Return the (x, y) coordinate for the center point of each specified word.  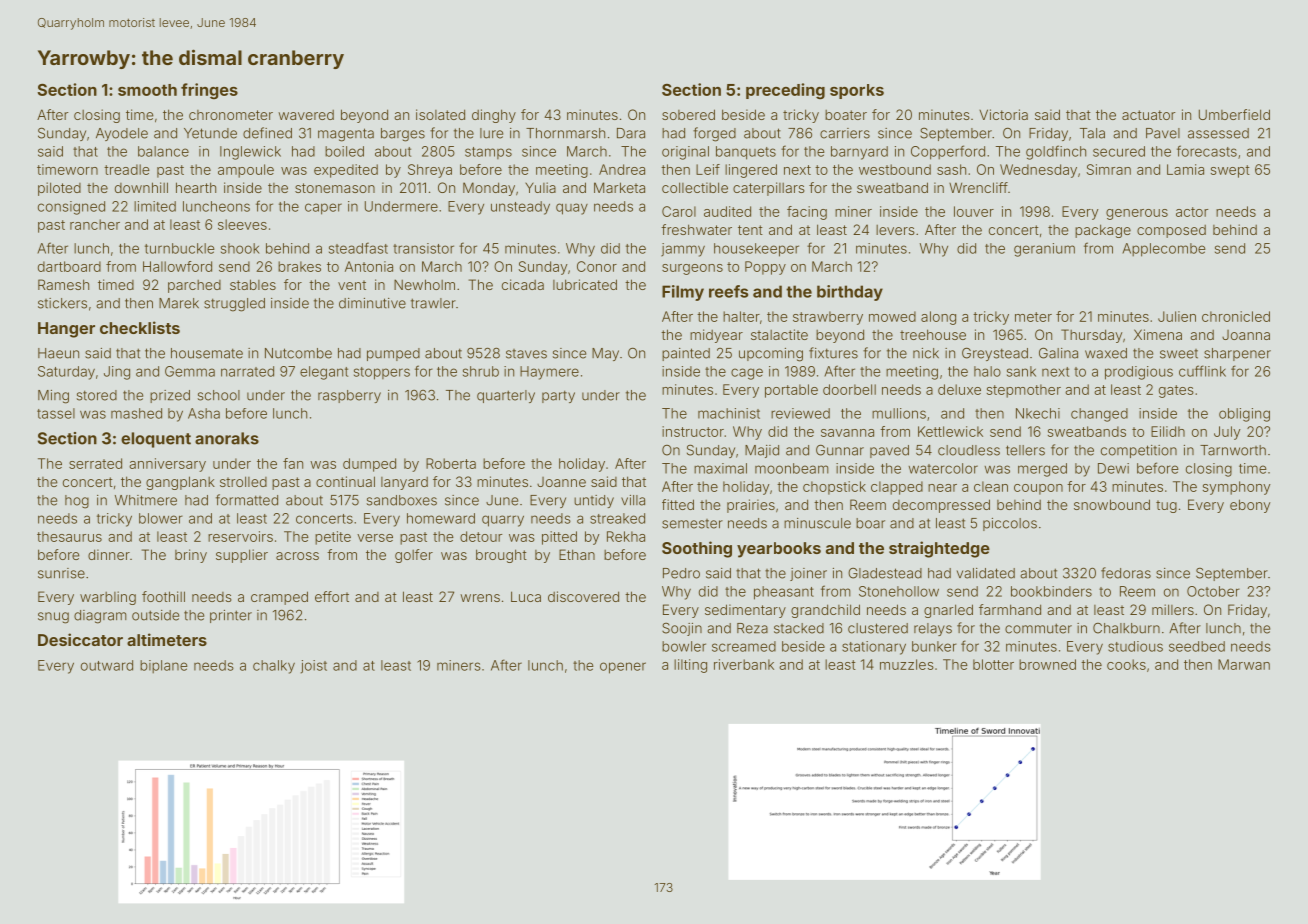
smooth (147, 90)
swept (1230, 171)
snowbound (1112, 504)
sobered (688, 114)
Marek (179, 303)
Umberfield (1234, 114)
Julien (1177, 316)
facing (807, 213)
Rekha (626, 536)
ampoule (246, 171)
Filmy (683, 293)
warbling (108, 598)
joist (314, 667)
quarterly (506, 396)
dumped (369, 465)
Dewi (1113, 468)
